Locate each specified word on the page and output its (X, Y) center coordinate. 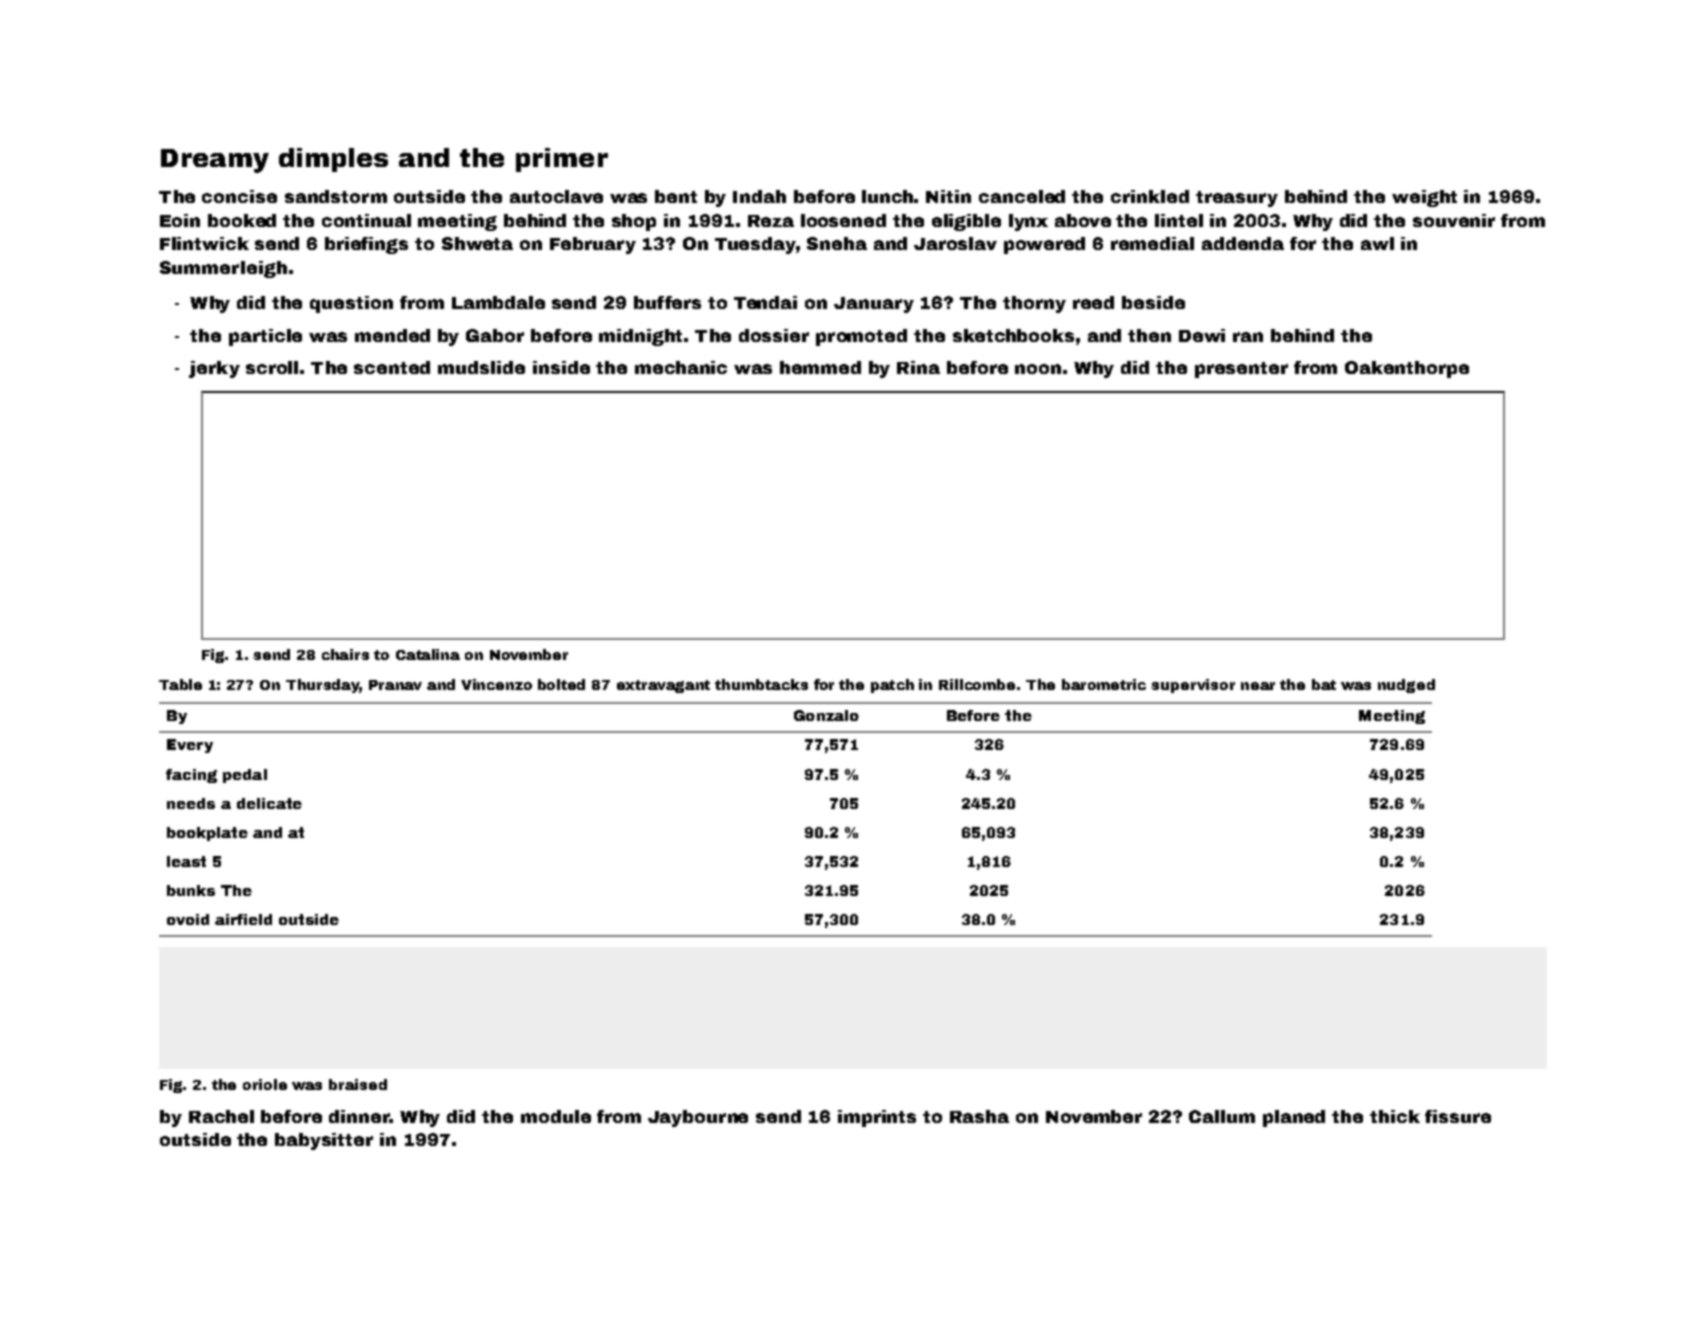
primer (562, 160)
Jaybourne (698, 1118)
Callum (1222, 1116)
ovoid (188, 919)
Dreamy (215, 161)
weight (1424, 198)
